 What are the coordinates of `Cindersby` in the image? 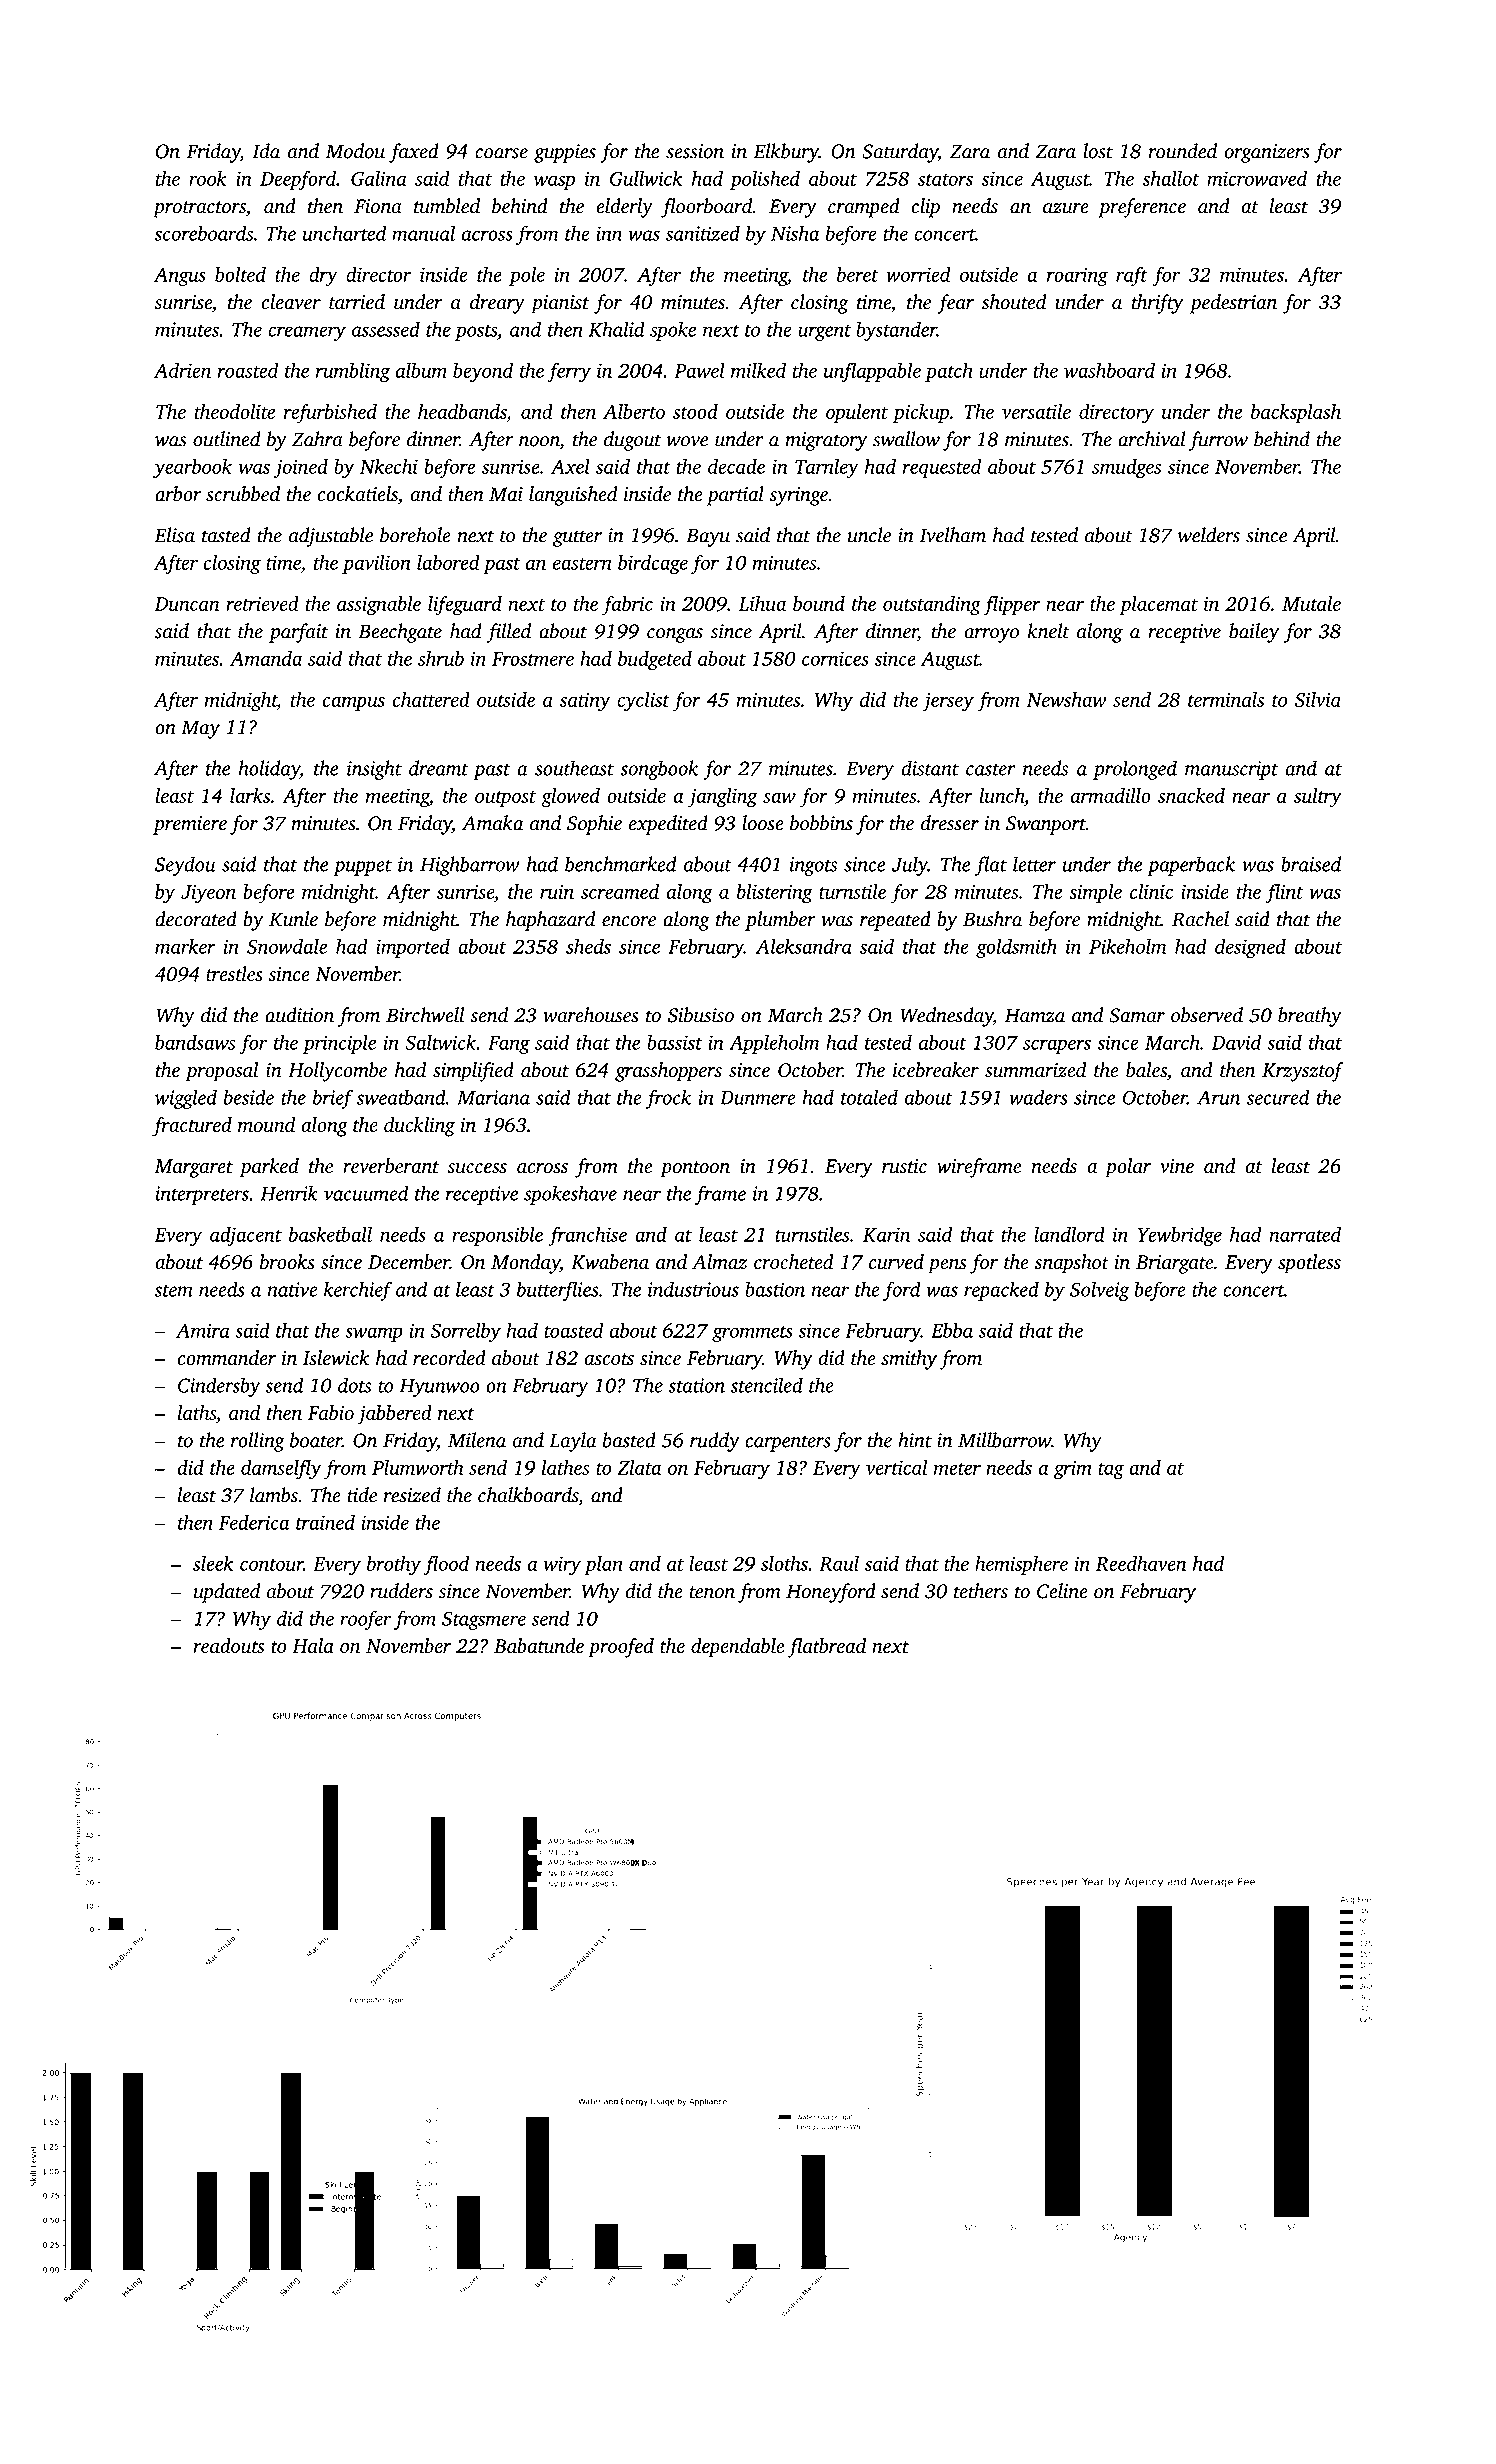 It's located at (219, 1387).
